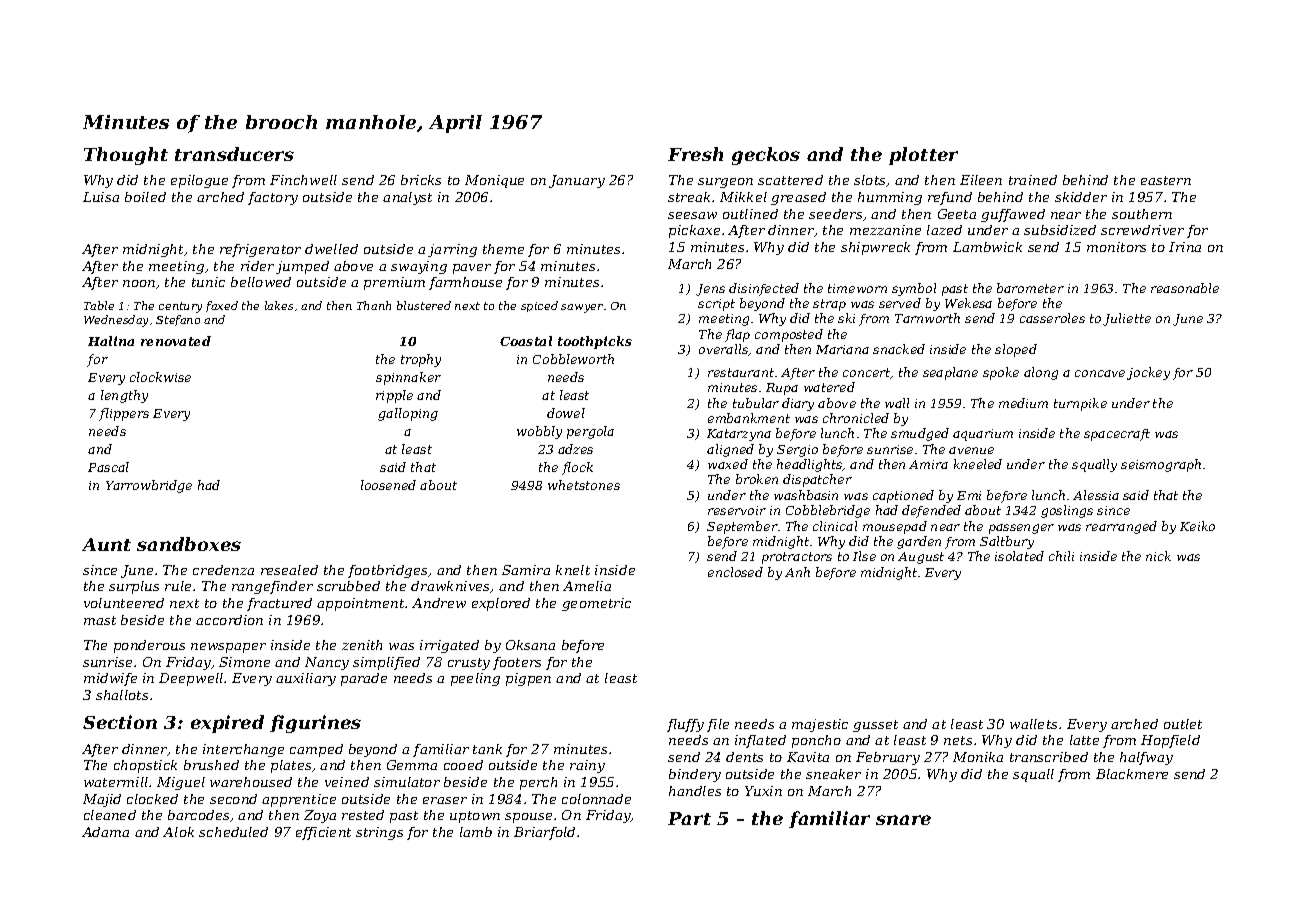  What do you see at coordinates (1166, 180) in the page?
I see `eastern` at bounding box center [1166, 180].
